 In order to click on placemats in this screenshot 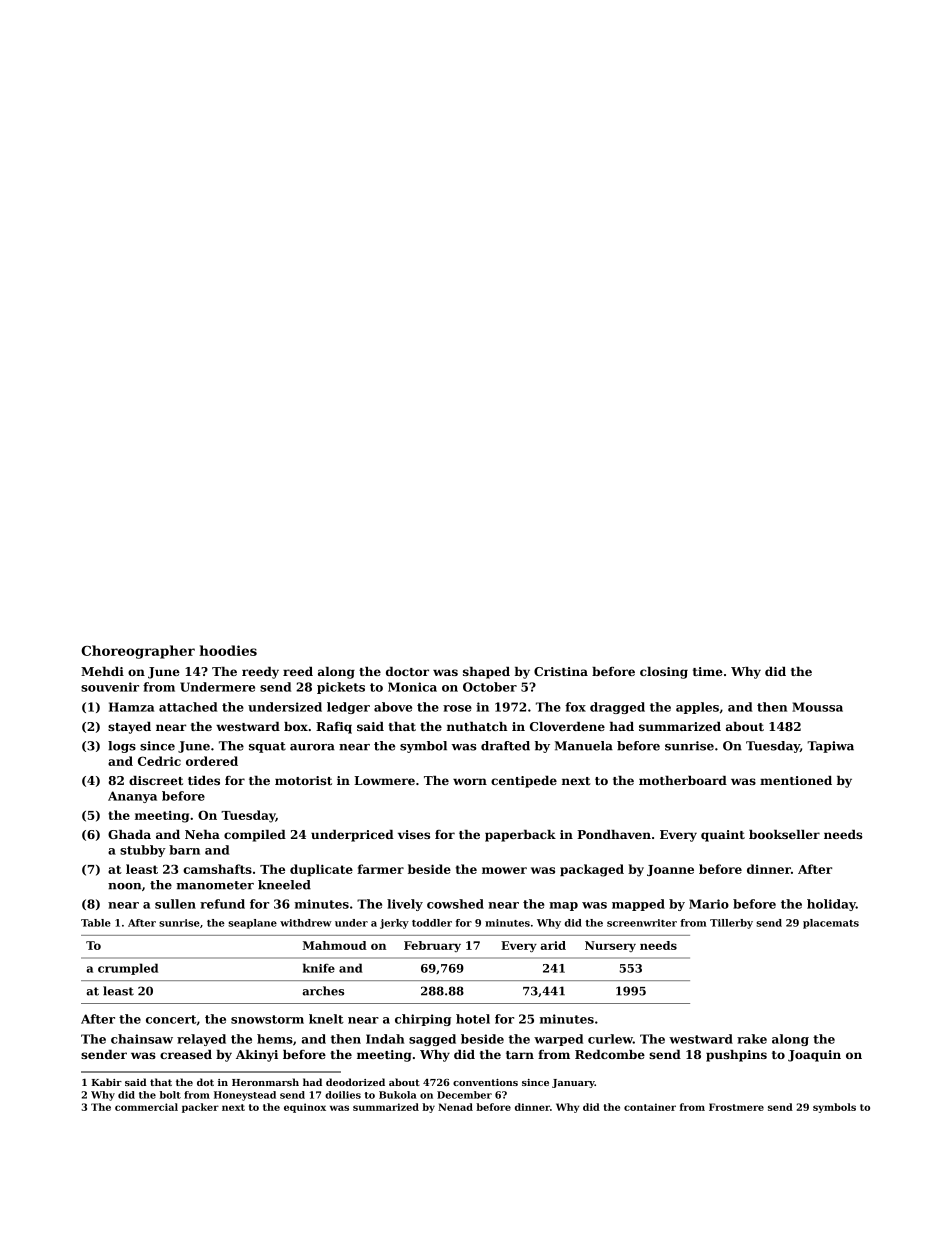, I will do `click(831, 924)`.
